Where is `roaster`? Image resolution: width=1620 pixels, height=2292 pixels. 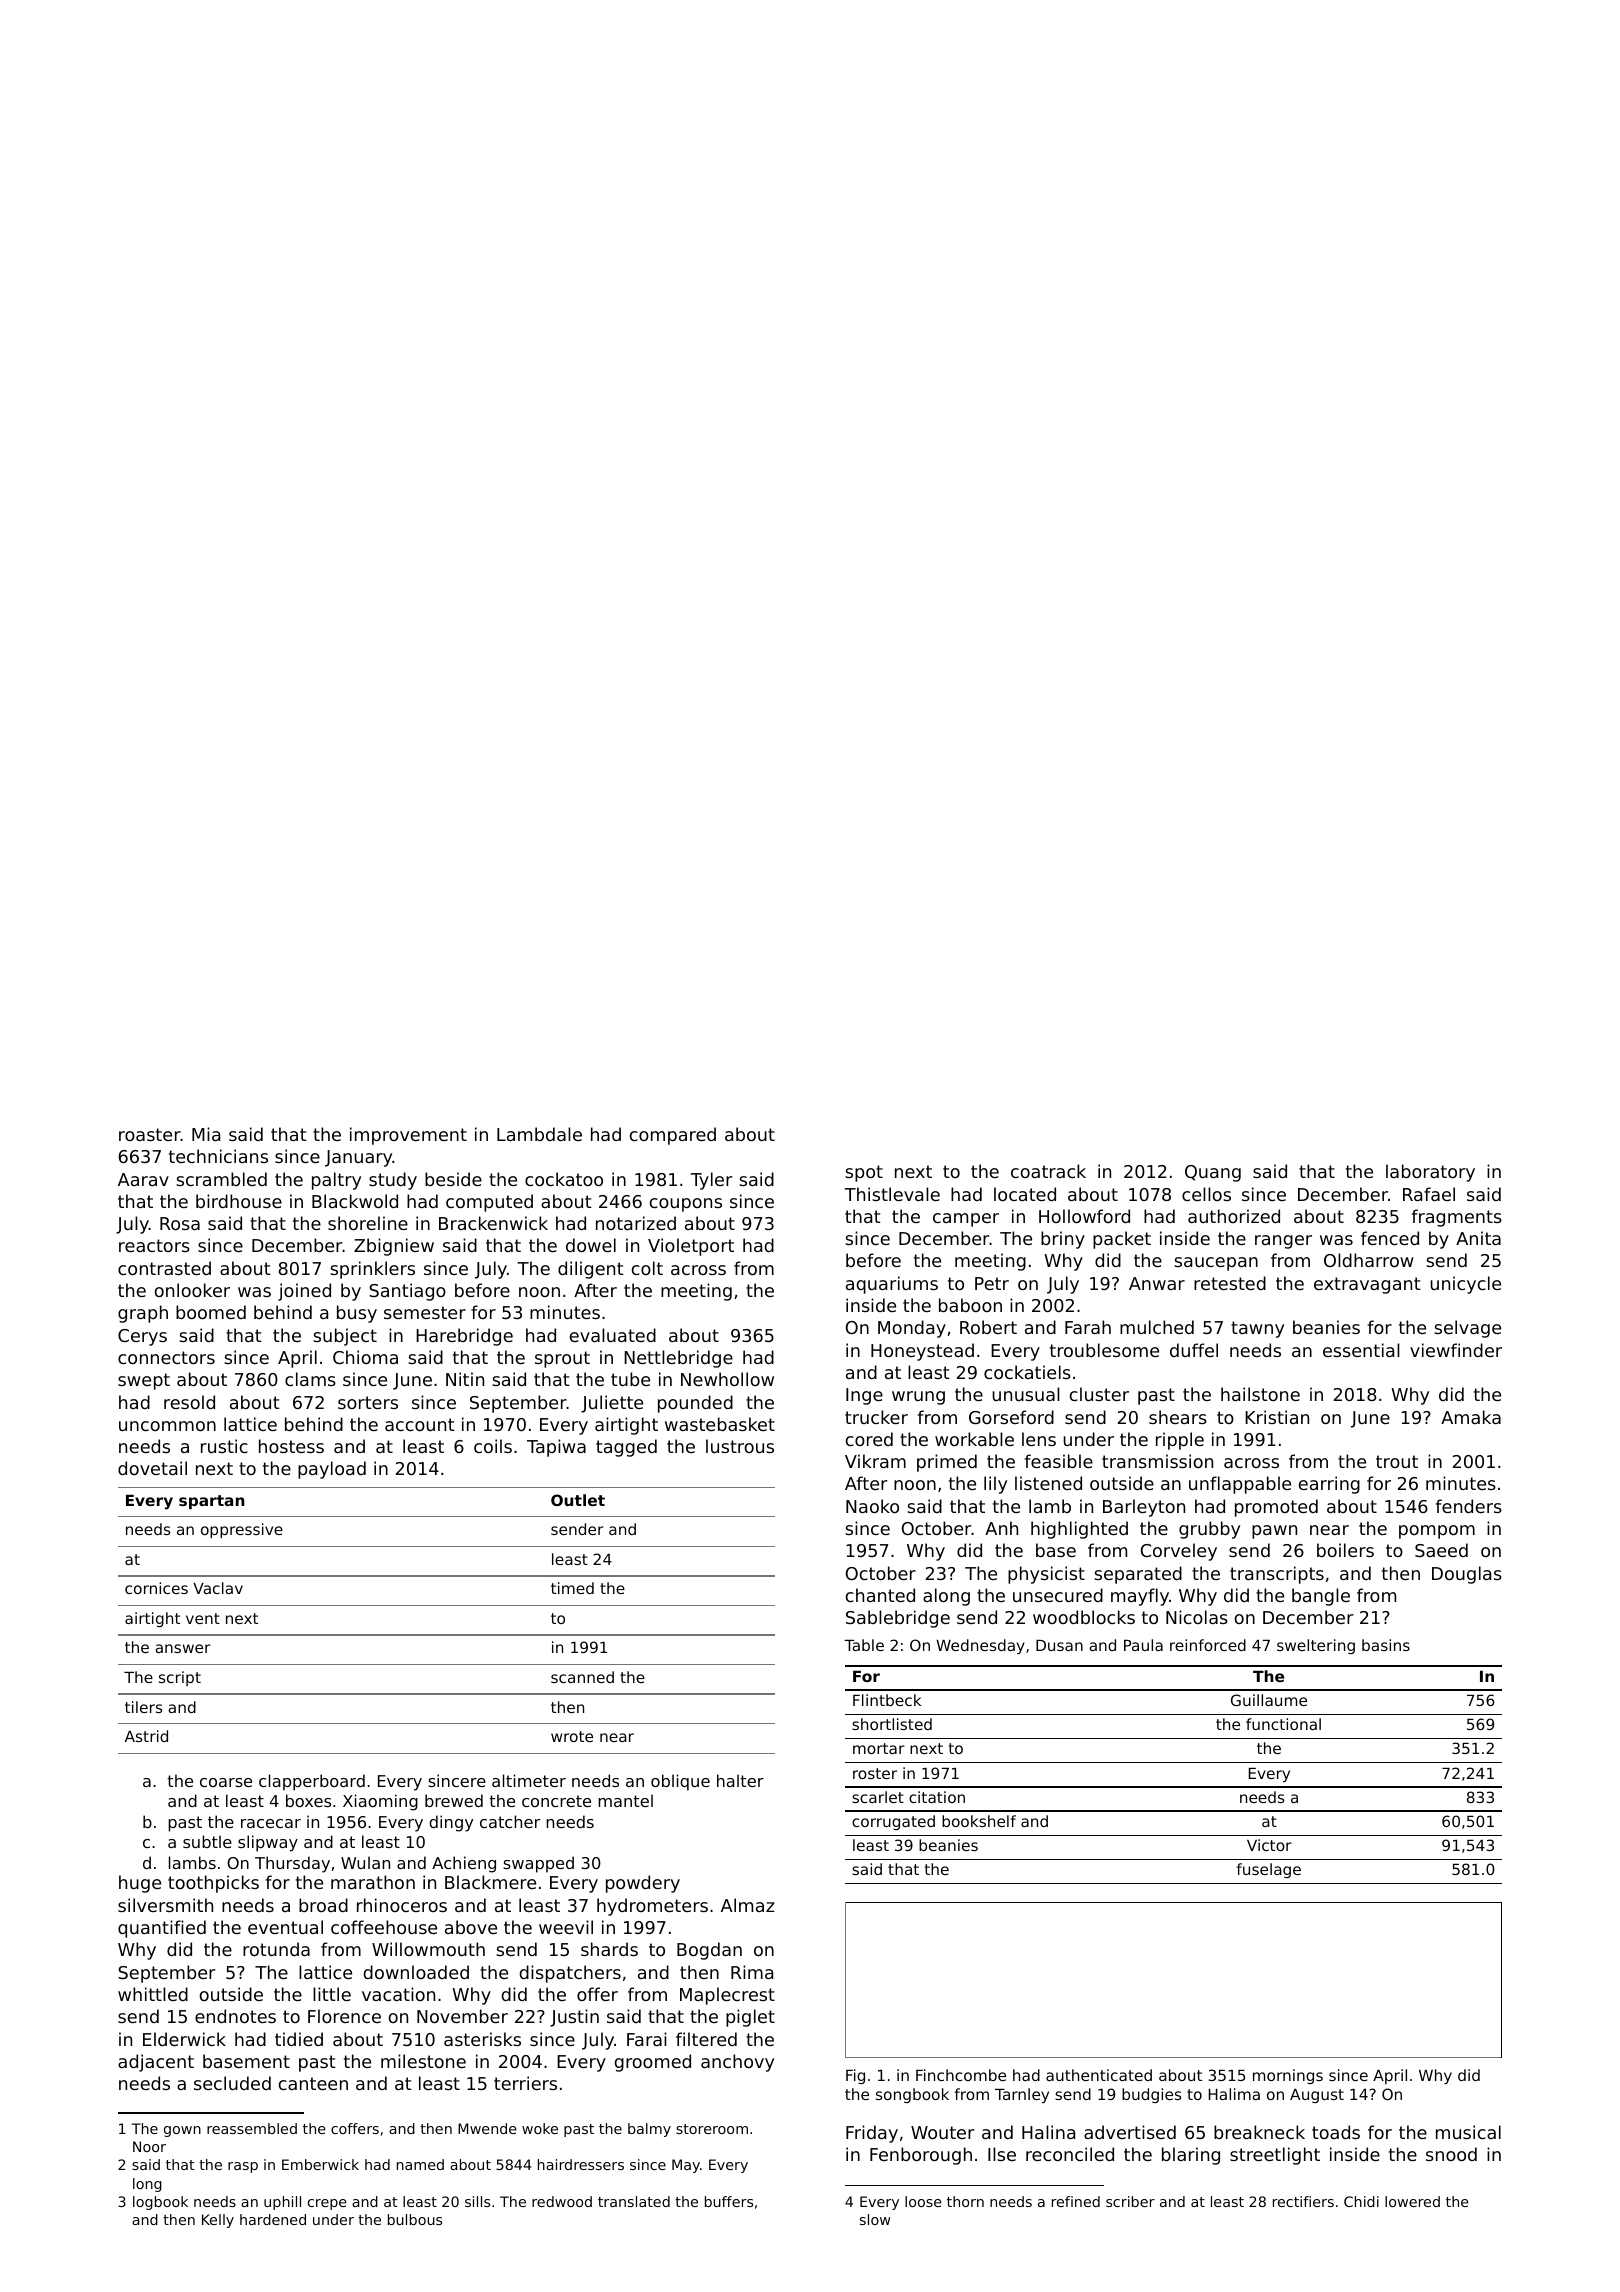
roaster is located at coordinates (150, 1134).
